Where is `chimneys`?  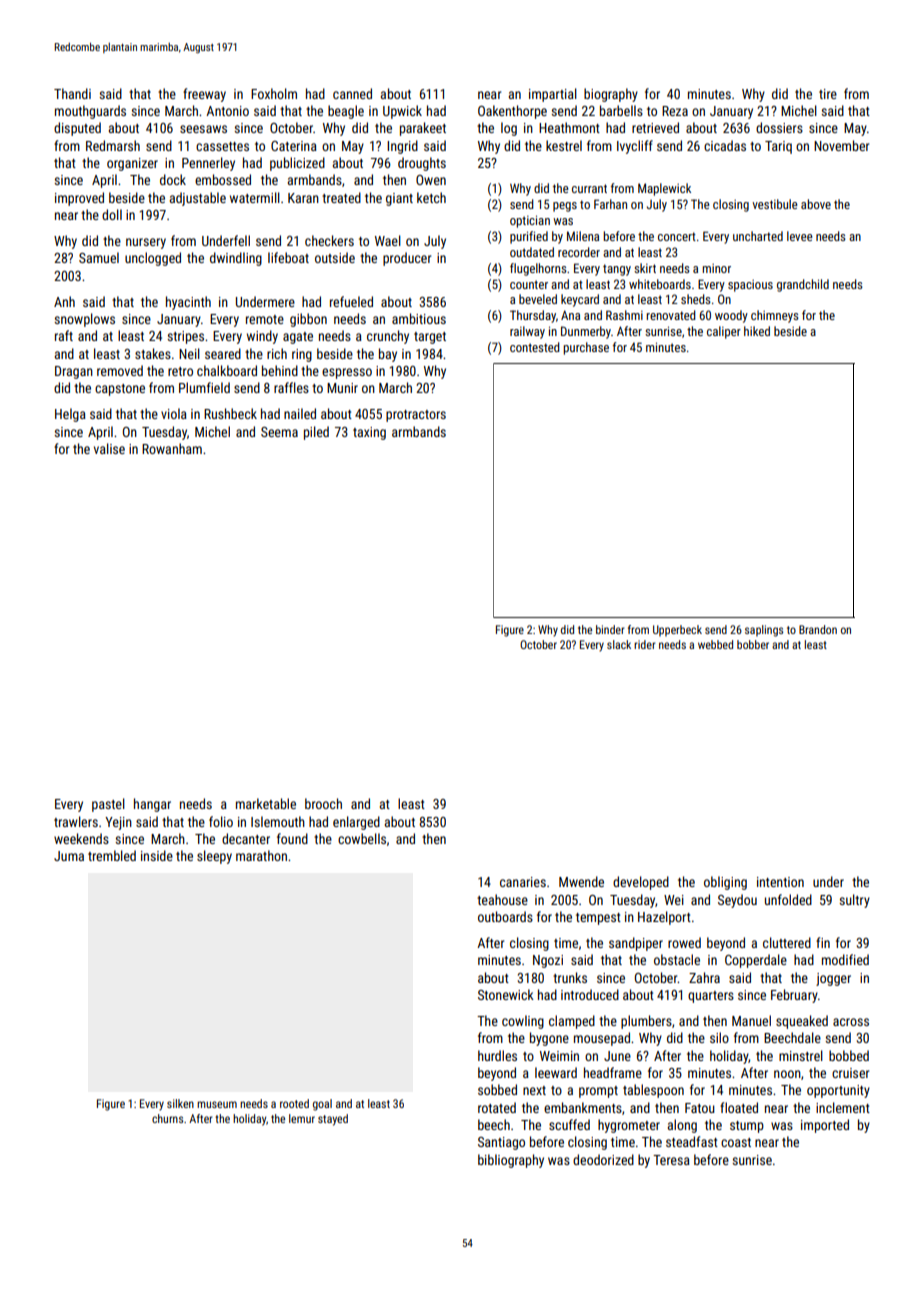 chimneys is located at coordinates (775, 316).
